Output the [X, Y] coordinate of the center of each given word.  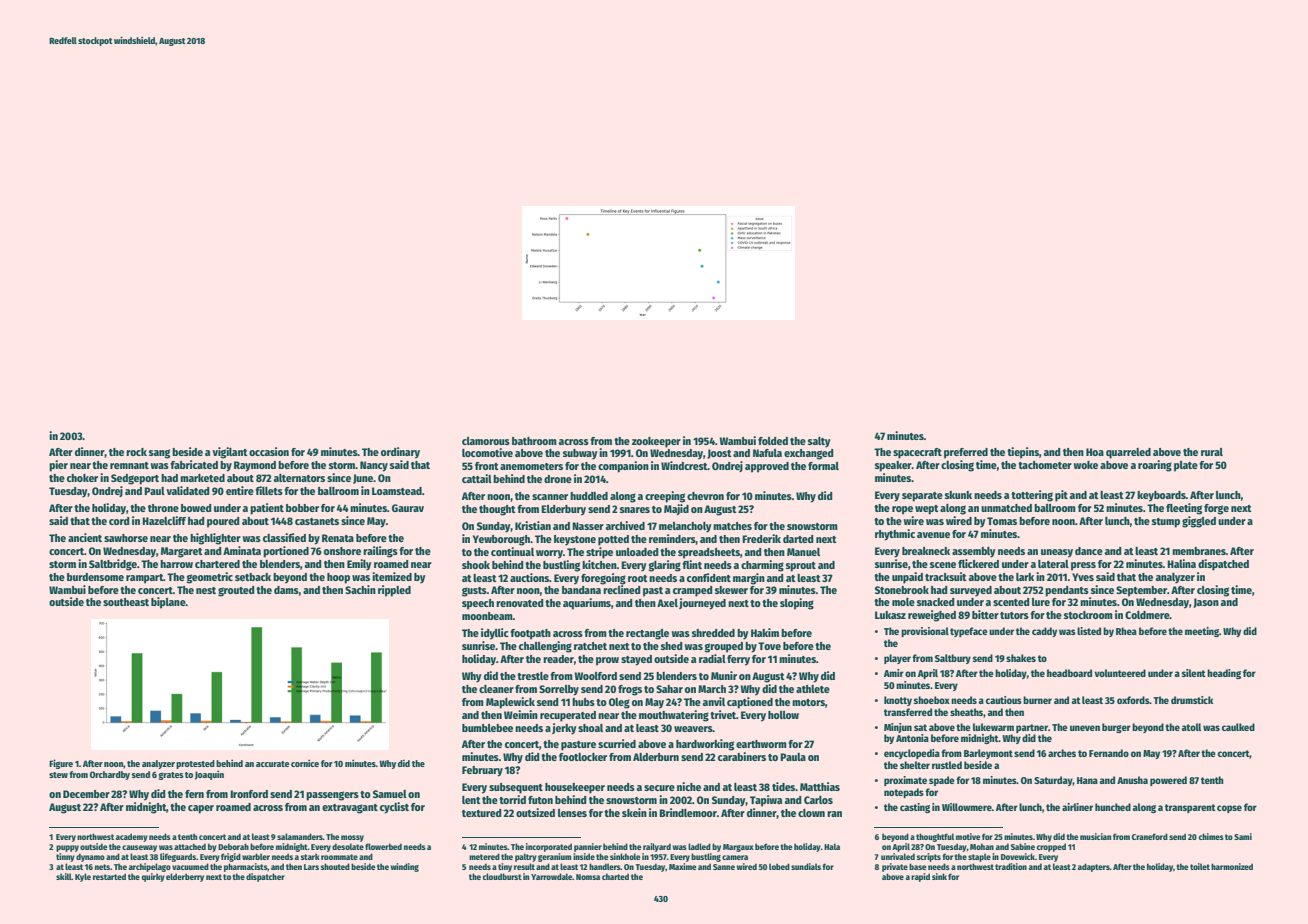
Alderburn [656, 757]
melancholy [685, 527]
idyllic [495, 634]
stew [58, 775]
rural [1212, 452]
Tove [769, 646]
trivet [723, 714]
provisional [925, 632]
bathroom [534, 441]
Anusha [1132, 780]
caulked [1238, 727]
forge [1216, 509]
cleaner [496, 689]
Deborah [233, 846]
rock [136, 452]
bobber [302, 508]
